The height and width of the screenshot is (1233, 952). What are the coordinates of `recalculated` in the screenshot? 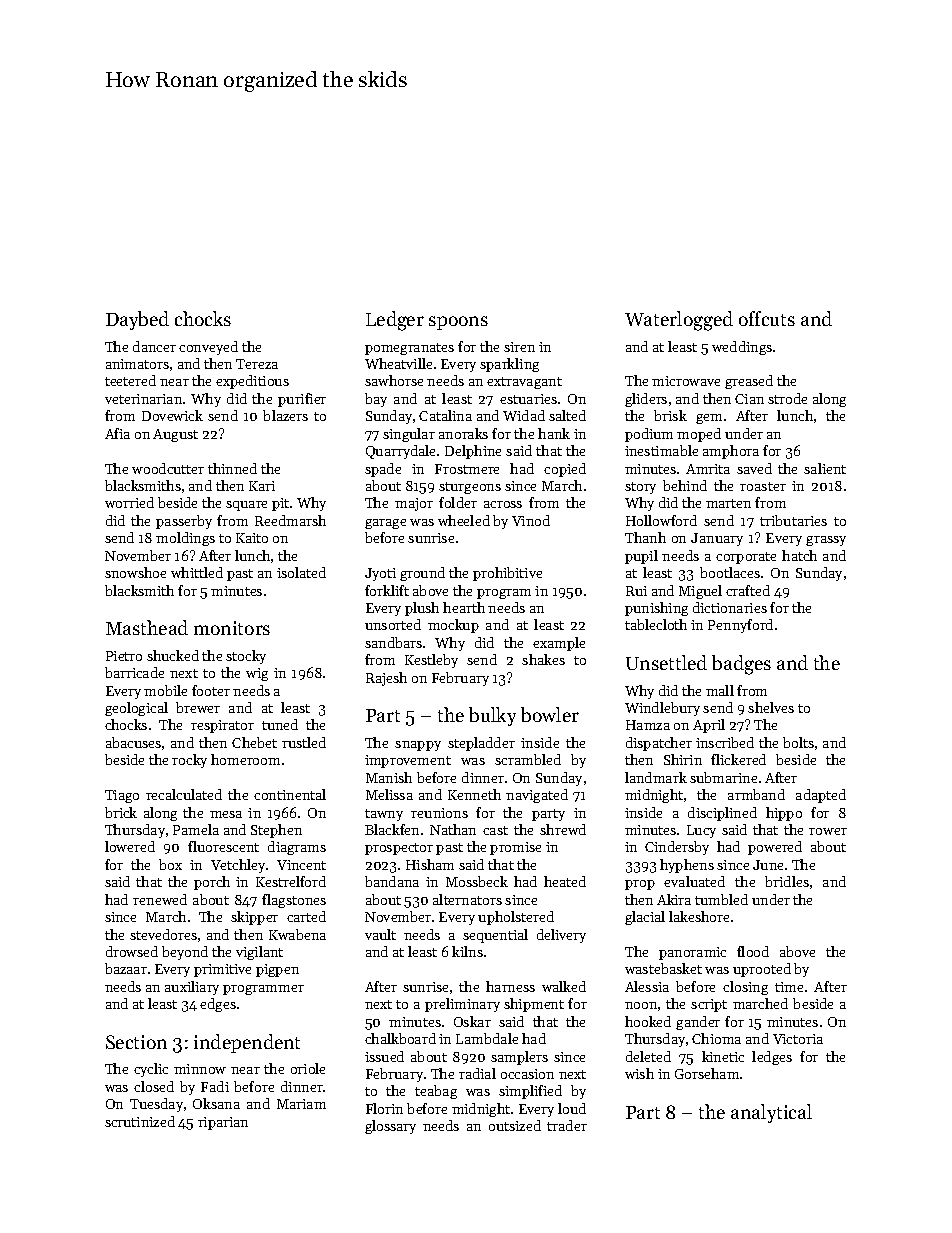 It's located at (184, 794).
